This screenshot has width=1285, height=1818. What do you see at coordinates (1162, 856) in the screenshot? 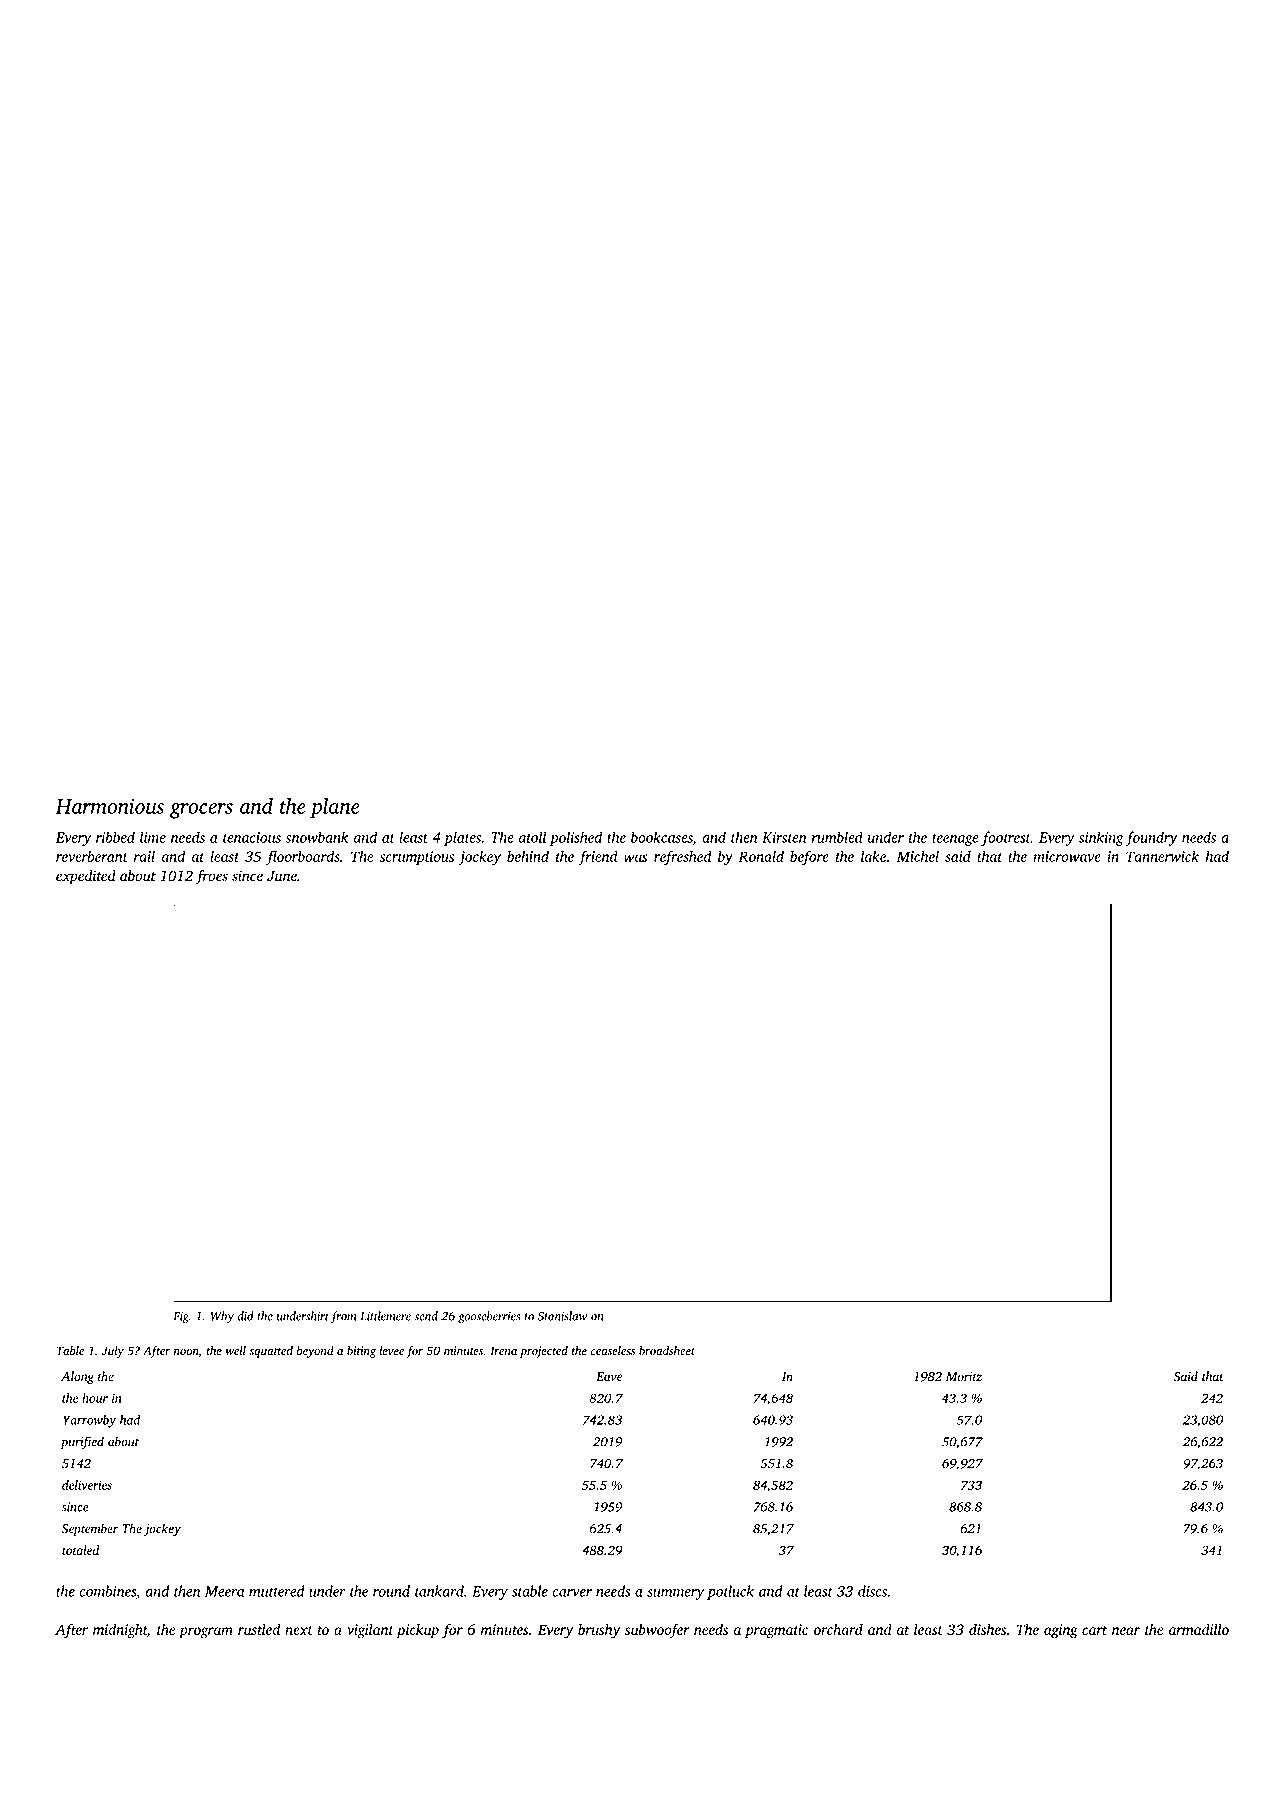
I see `Tannerwick` at bounding box center [1162, 856].
